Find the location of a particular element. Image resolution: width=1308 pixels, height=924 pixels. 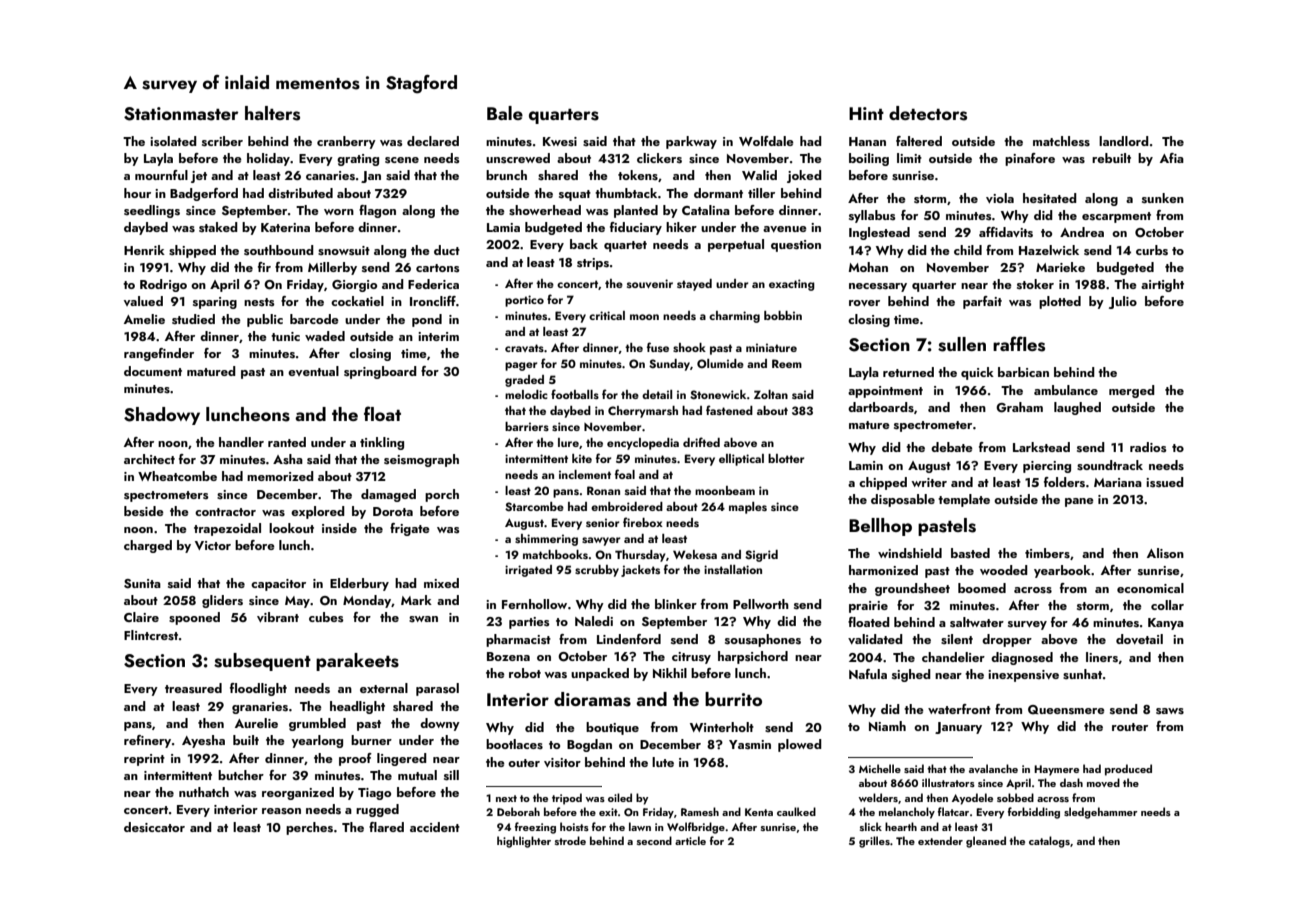

charming is located at coordinates (734, 317).
